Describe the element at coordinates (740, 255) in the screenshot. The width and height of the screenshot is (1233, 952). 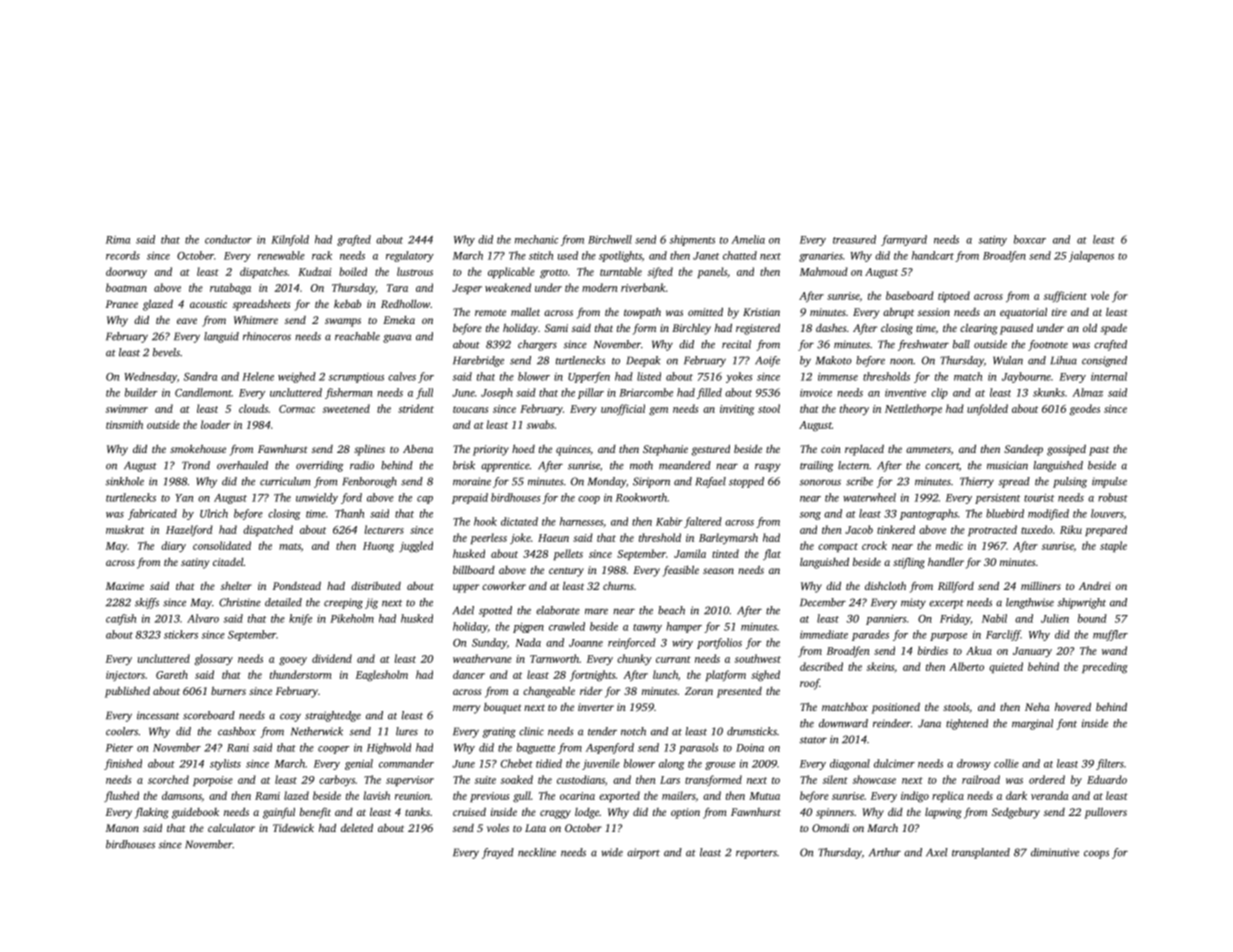
I see `chatted` at that location.
